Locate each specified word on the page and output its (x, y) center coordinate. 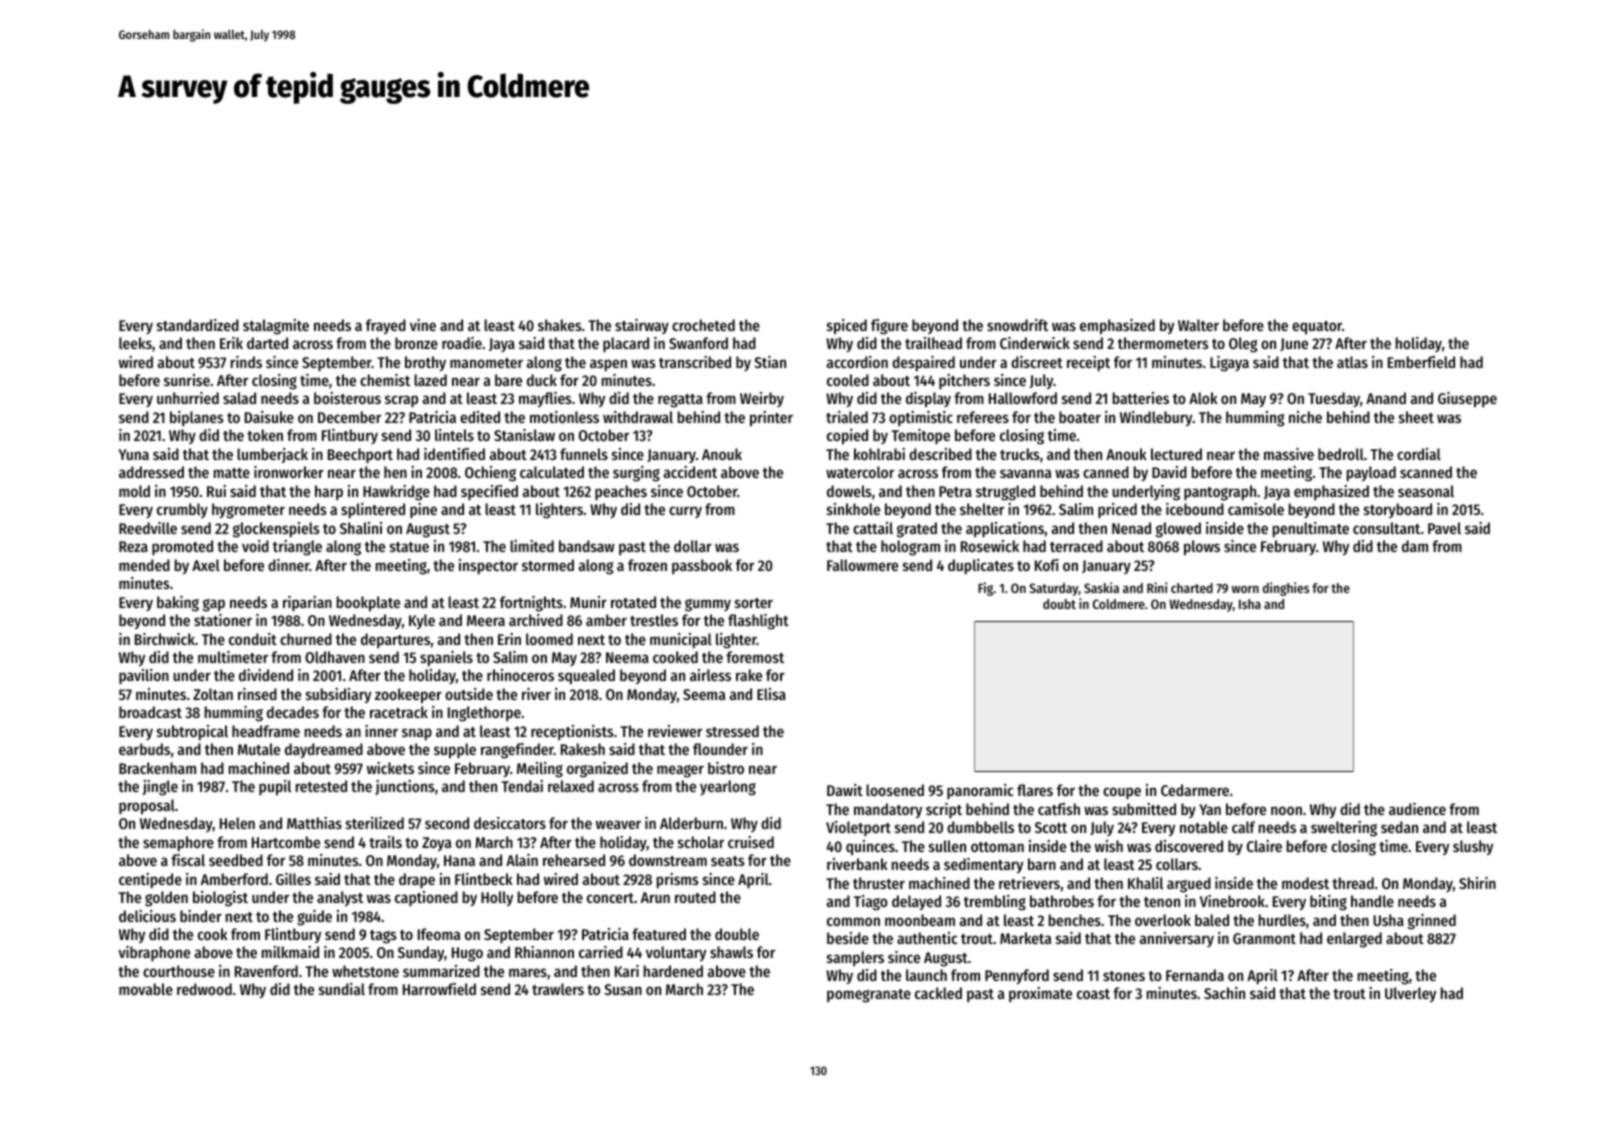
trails (385, 842)
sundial (342, 989)
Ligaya (1229, 364)
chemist (385, 380)
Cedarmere (1195, 790)
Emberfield (1421, 362)
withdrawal (638, 417)
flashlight (758, 622)
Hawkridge (396, 493)
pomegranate (869, 996)
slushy (1473, 847)
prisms (678, 881)
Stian (770, 362)
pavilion (144, 676)
